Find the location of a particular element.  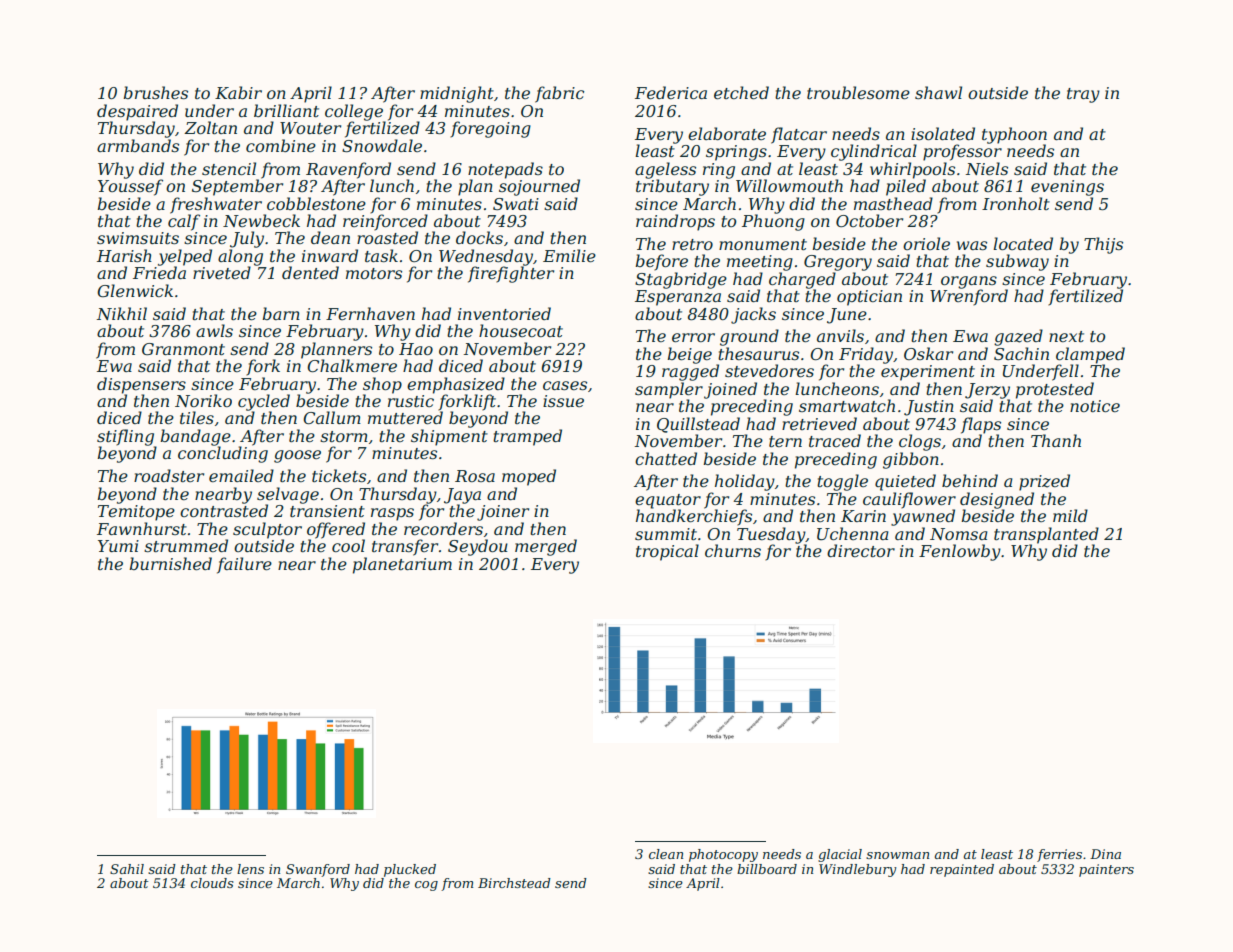

burnished is located at coordinates (171, 563).
